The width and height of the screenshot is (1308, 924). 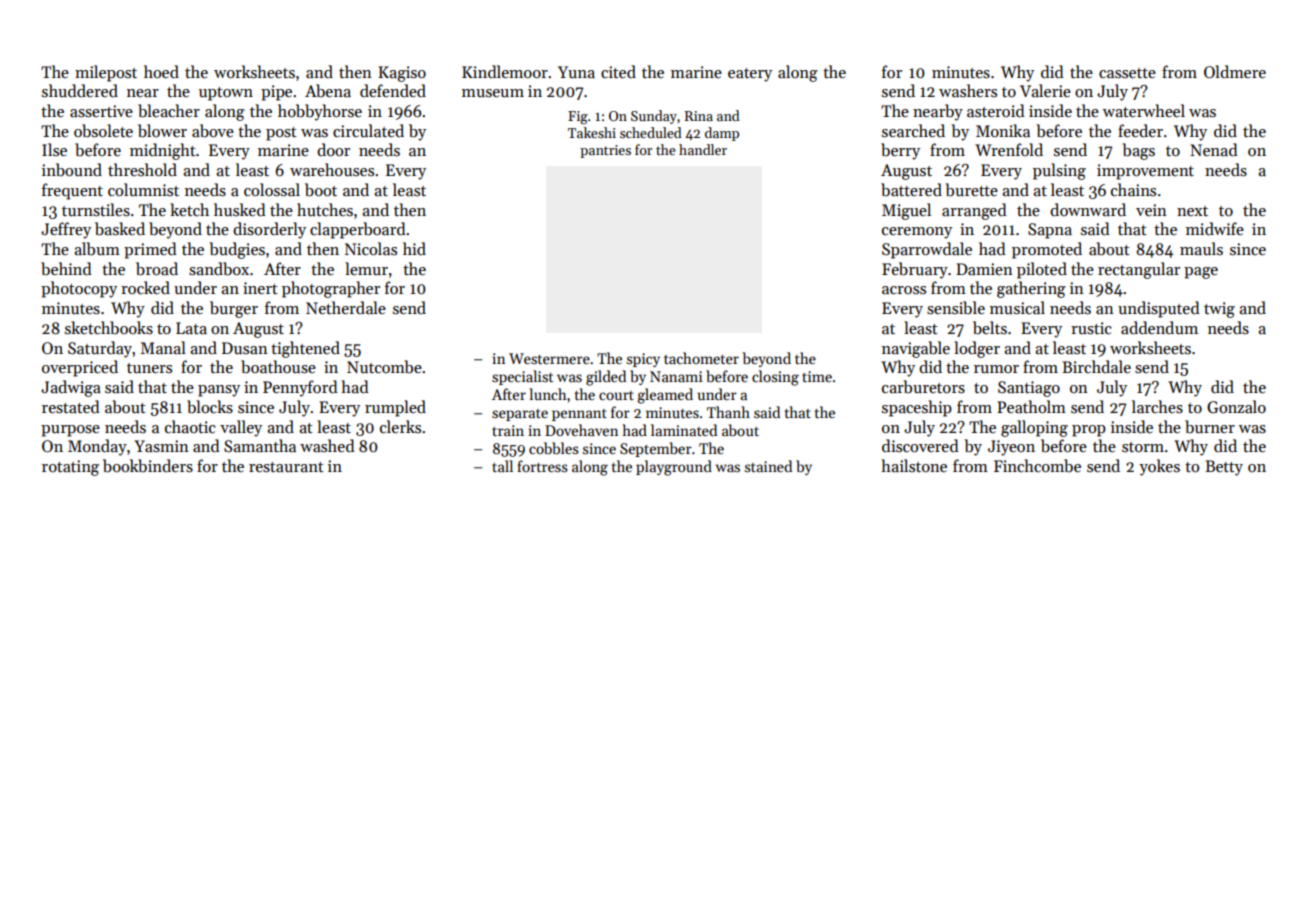 What do you see at coordinates (1144, 110) in the screenshot?
I see `waterwheel` at bounding box center [1144, 110].
